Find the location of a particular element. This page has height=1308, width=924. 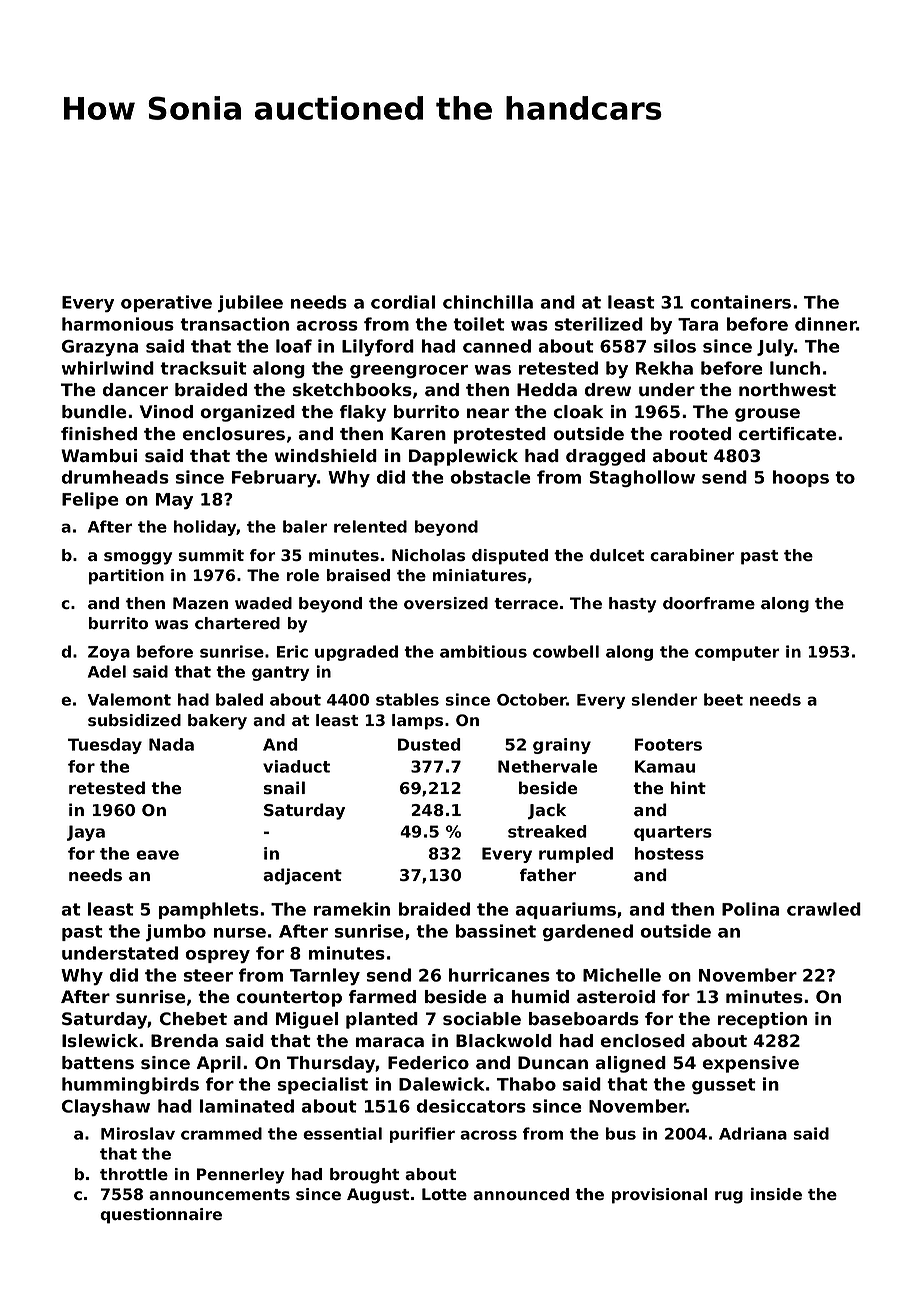

upgraded is located at coordinates (356, 653).
